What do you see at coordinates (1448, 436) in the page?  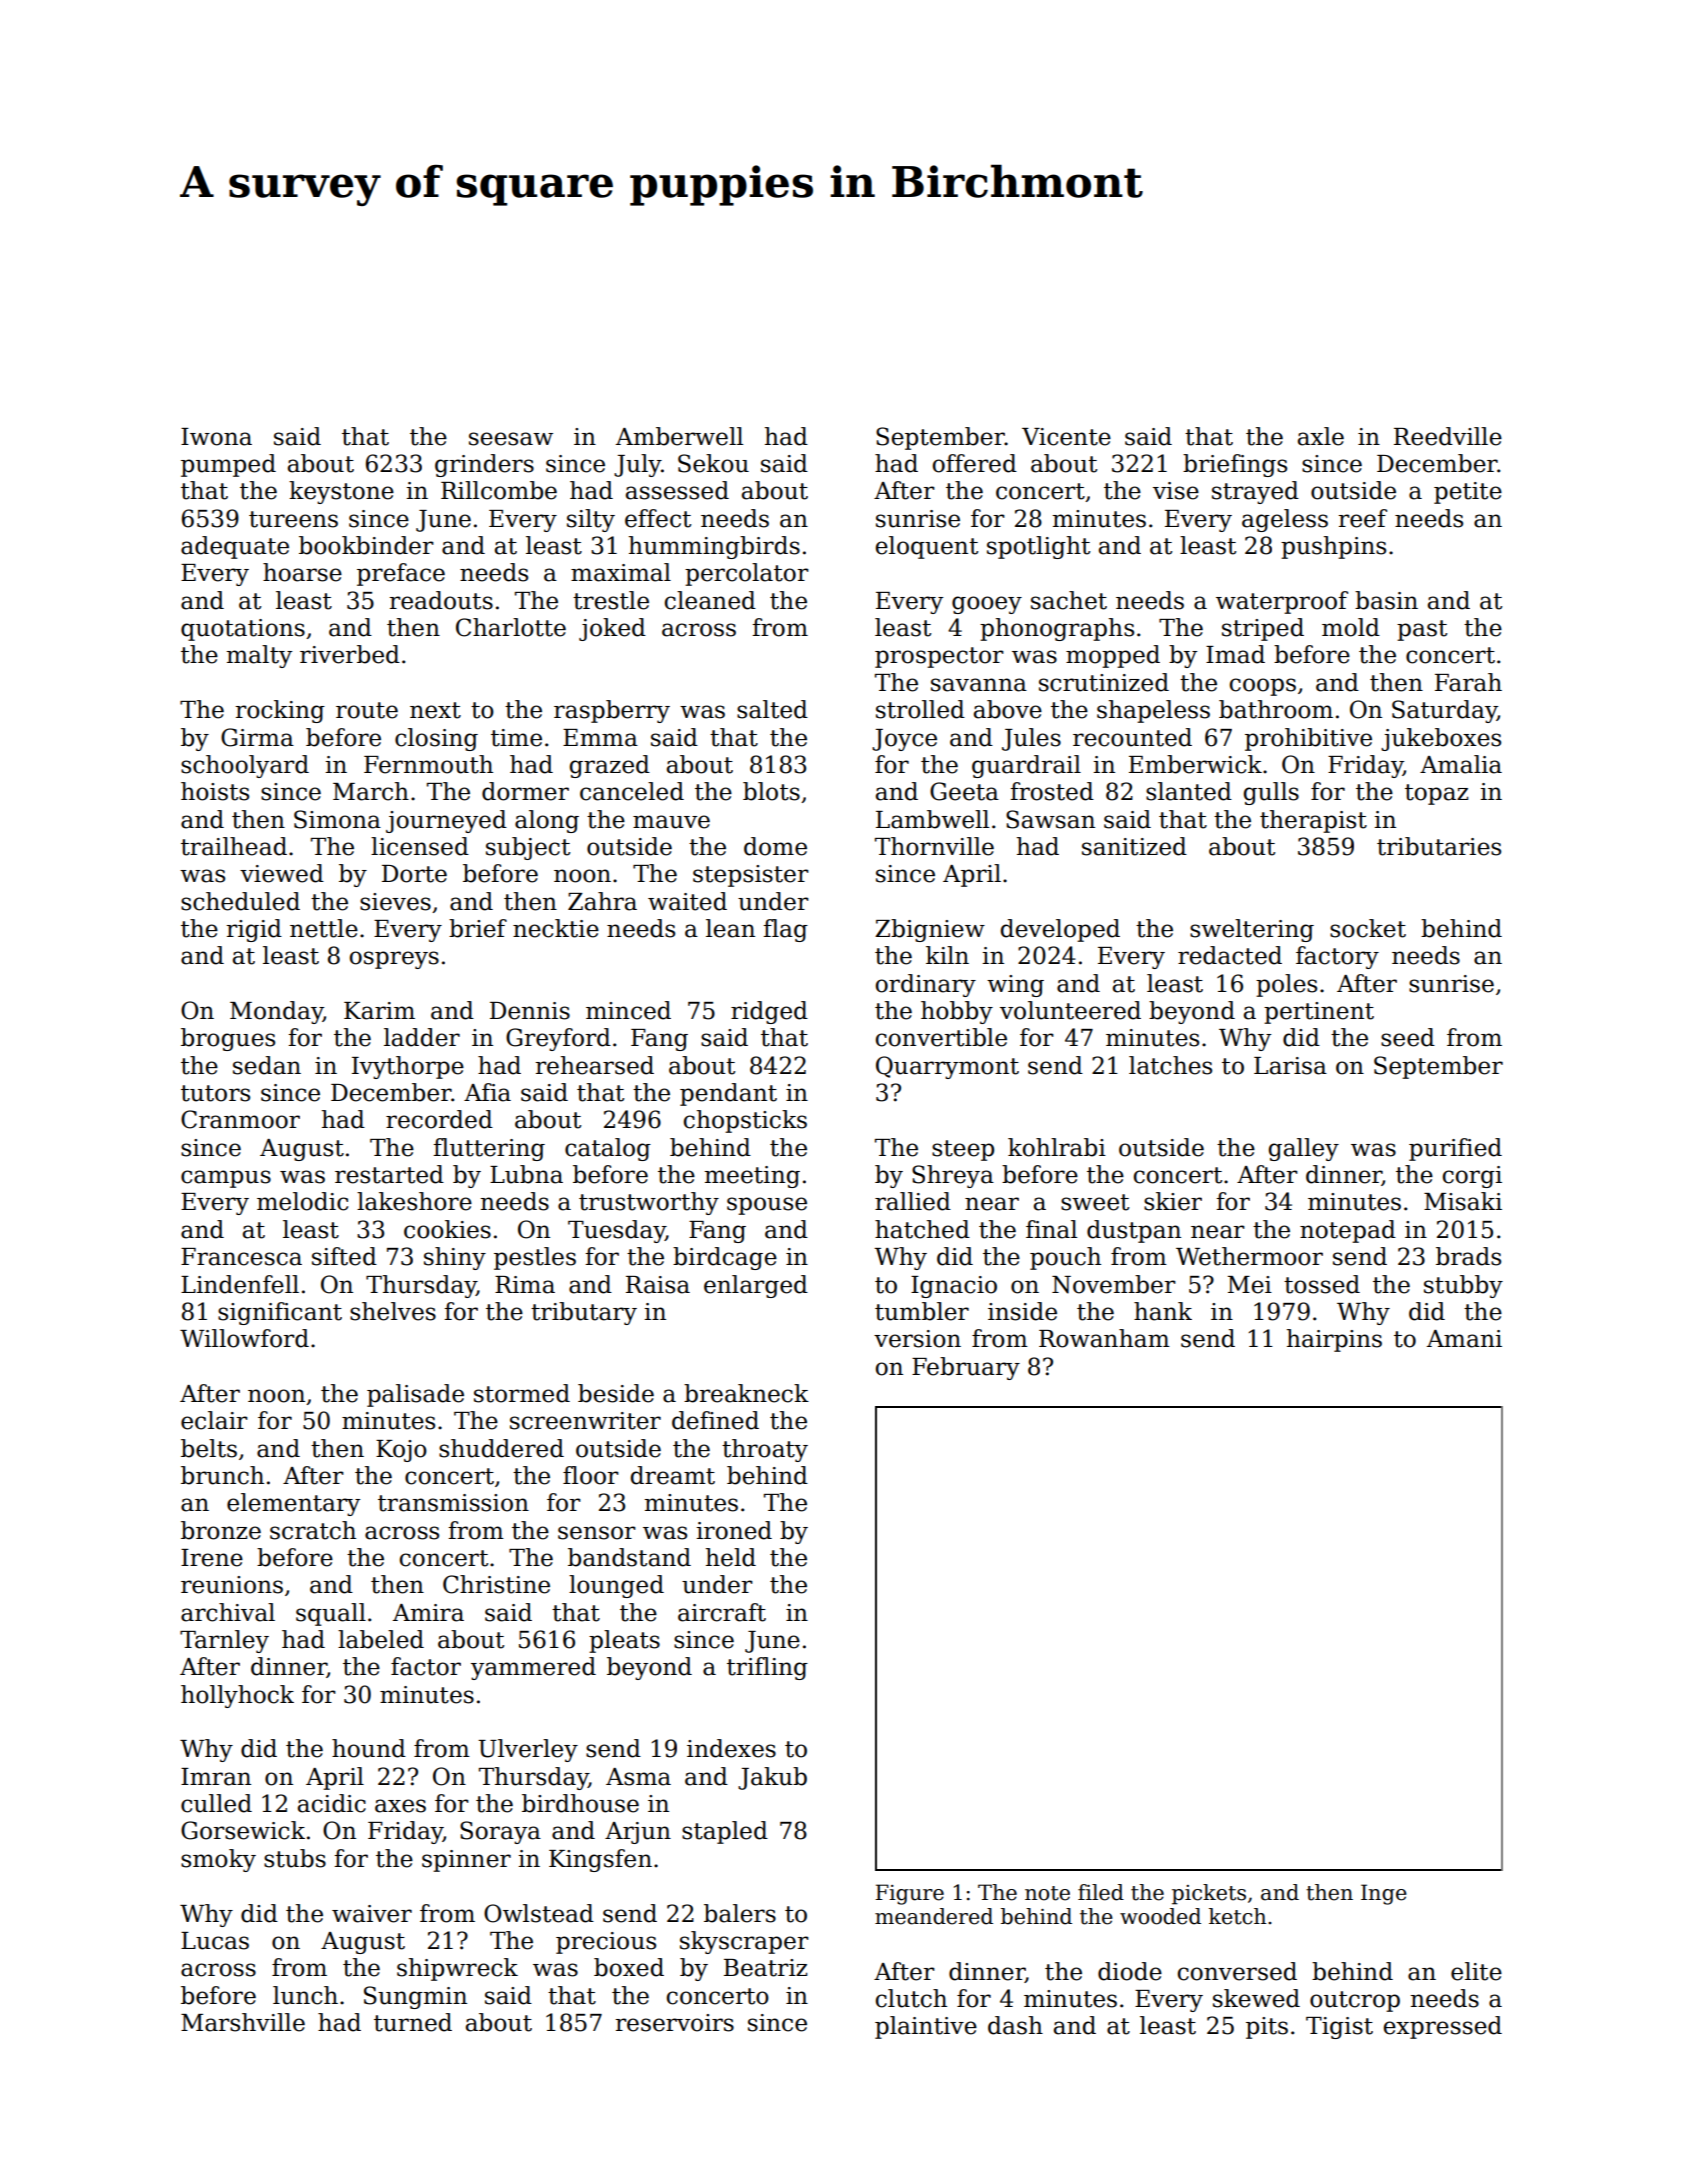 I see `Reedville` at bounding box center [1448, 436].
